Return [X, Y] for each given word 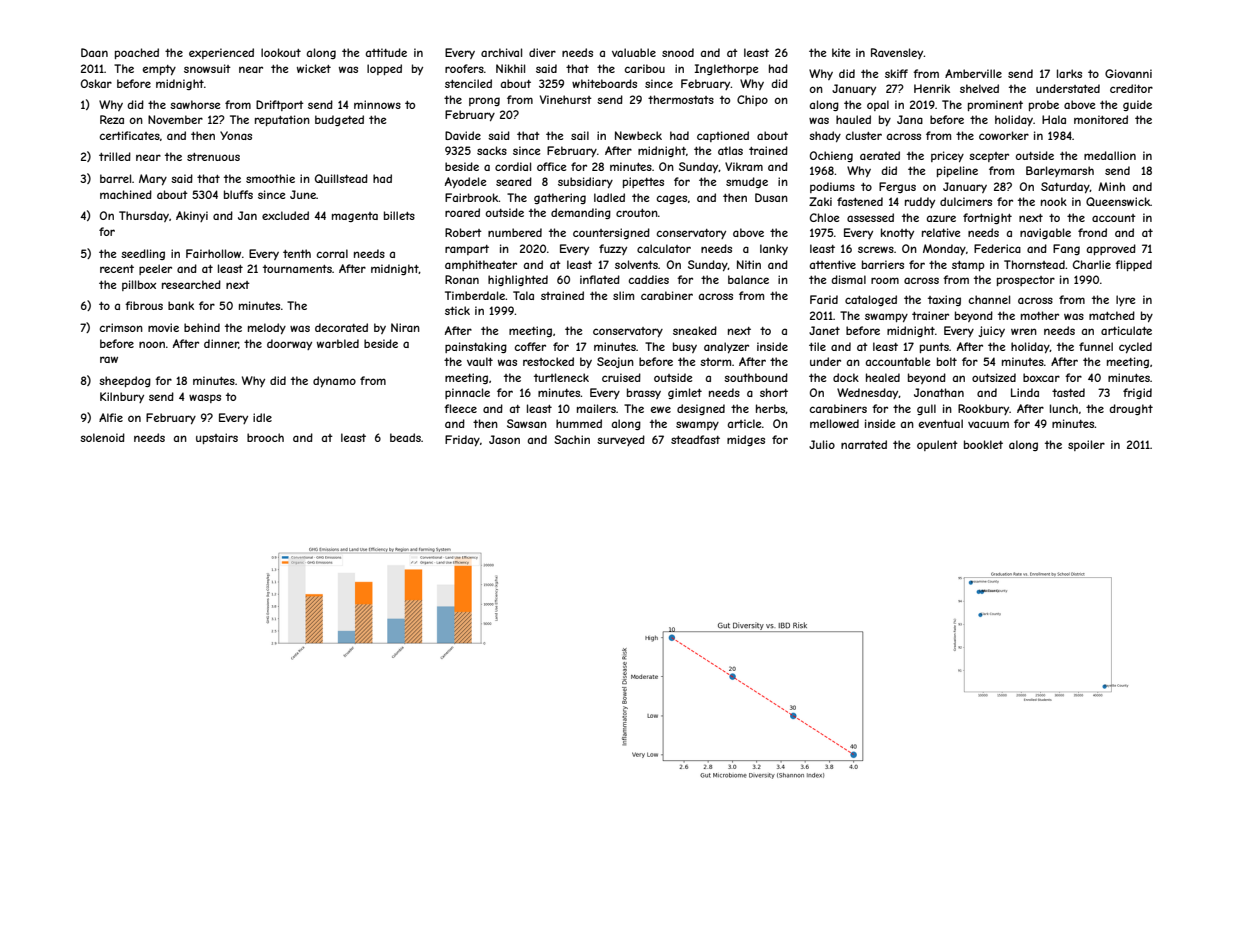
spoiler [1086, 445]
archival [501, 52]
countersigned [611, 233]
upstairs [217, 438]
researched [191, 284]
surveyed [621, 440]
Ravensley [897, 53]
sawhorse [195, 104]
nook [1054, 201]
